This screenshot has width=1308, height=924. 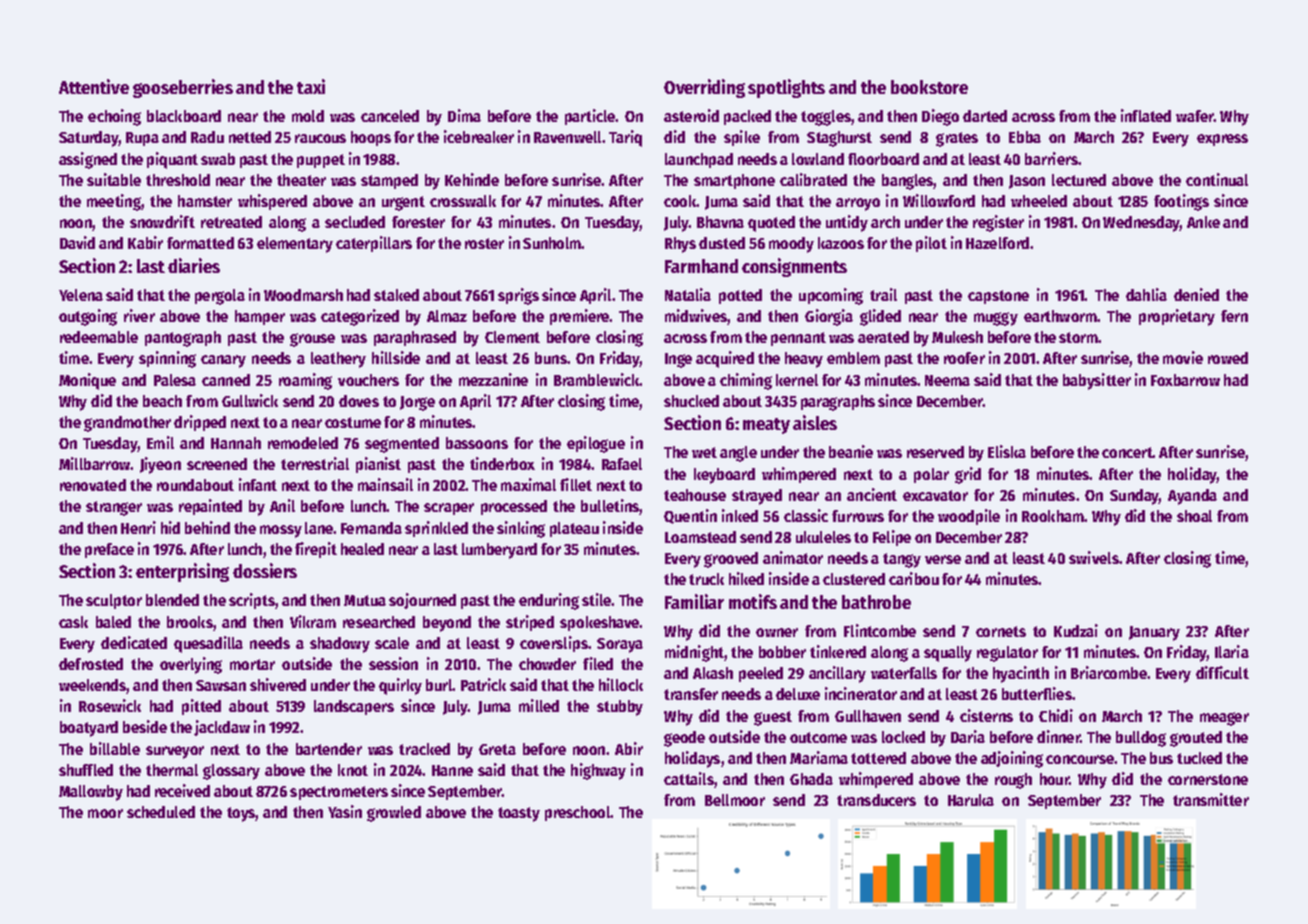 What do you see at coordinates (91, 793) in the screenshot?
I see `Mallowby` at bounding box center [91, 793].
